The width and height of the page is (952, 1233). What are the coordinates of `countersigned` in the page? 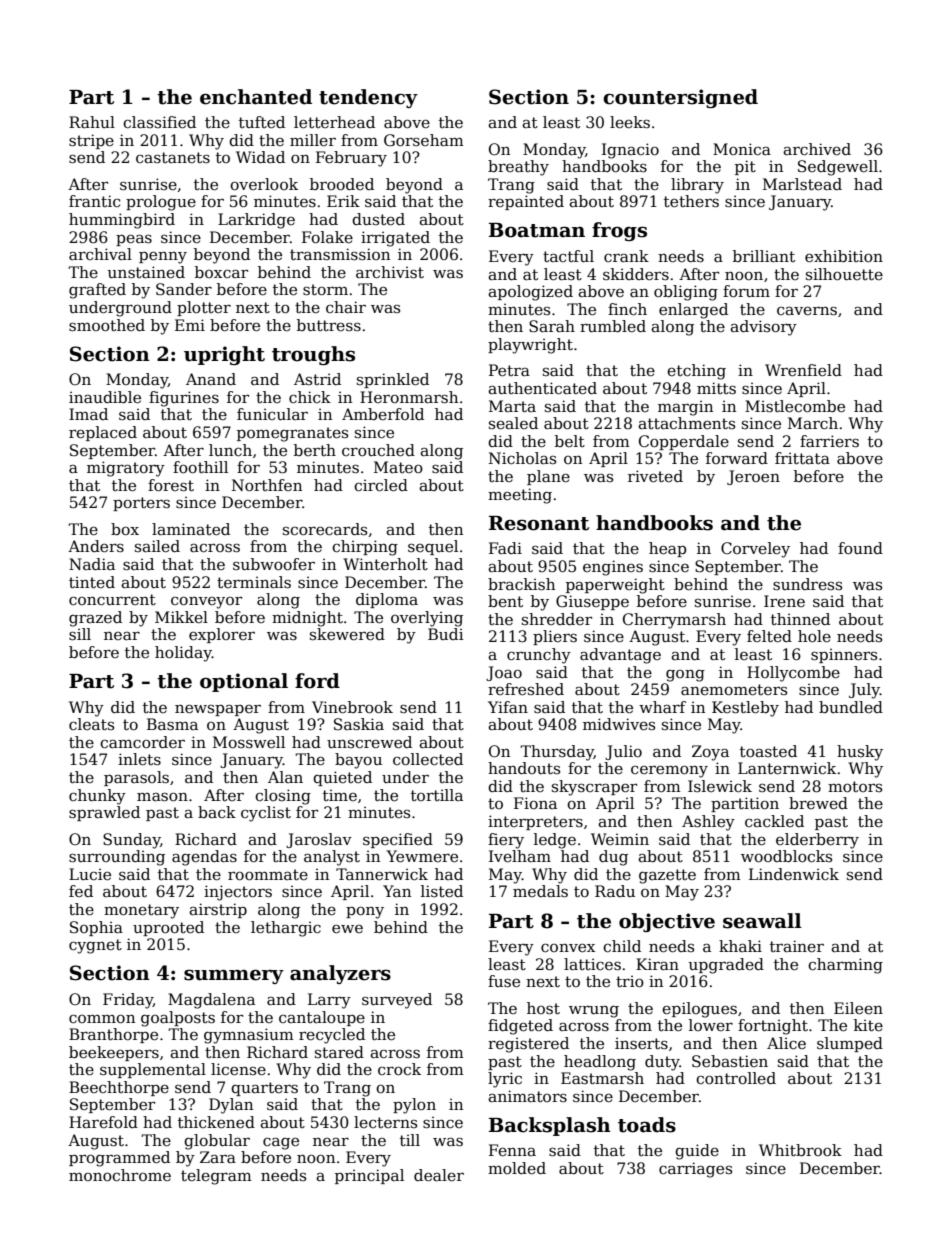 It's located at (680, 98).
